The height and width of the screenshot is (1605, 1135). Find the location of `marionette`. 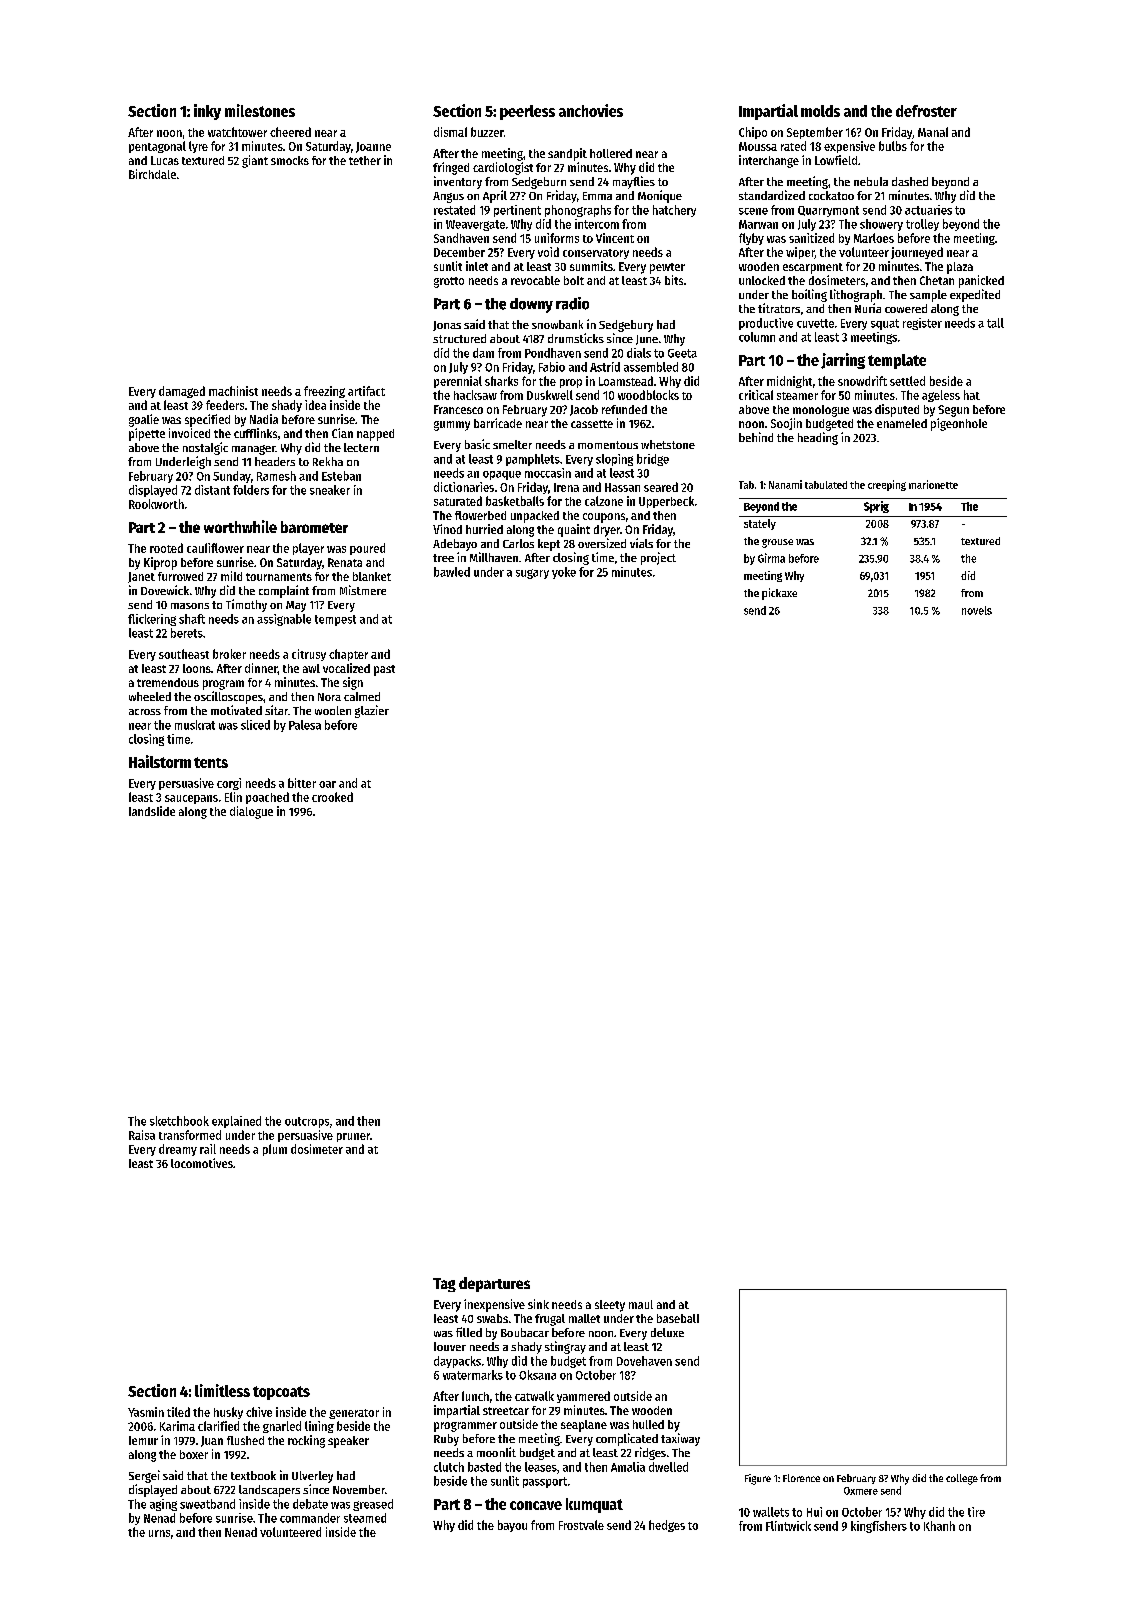

marionette is located at coordinates (933, 484).
